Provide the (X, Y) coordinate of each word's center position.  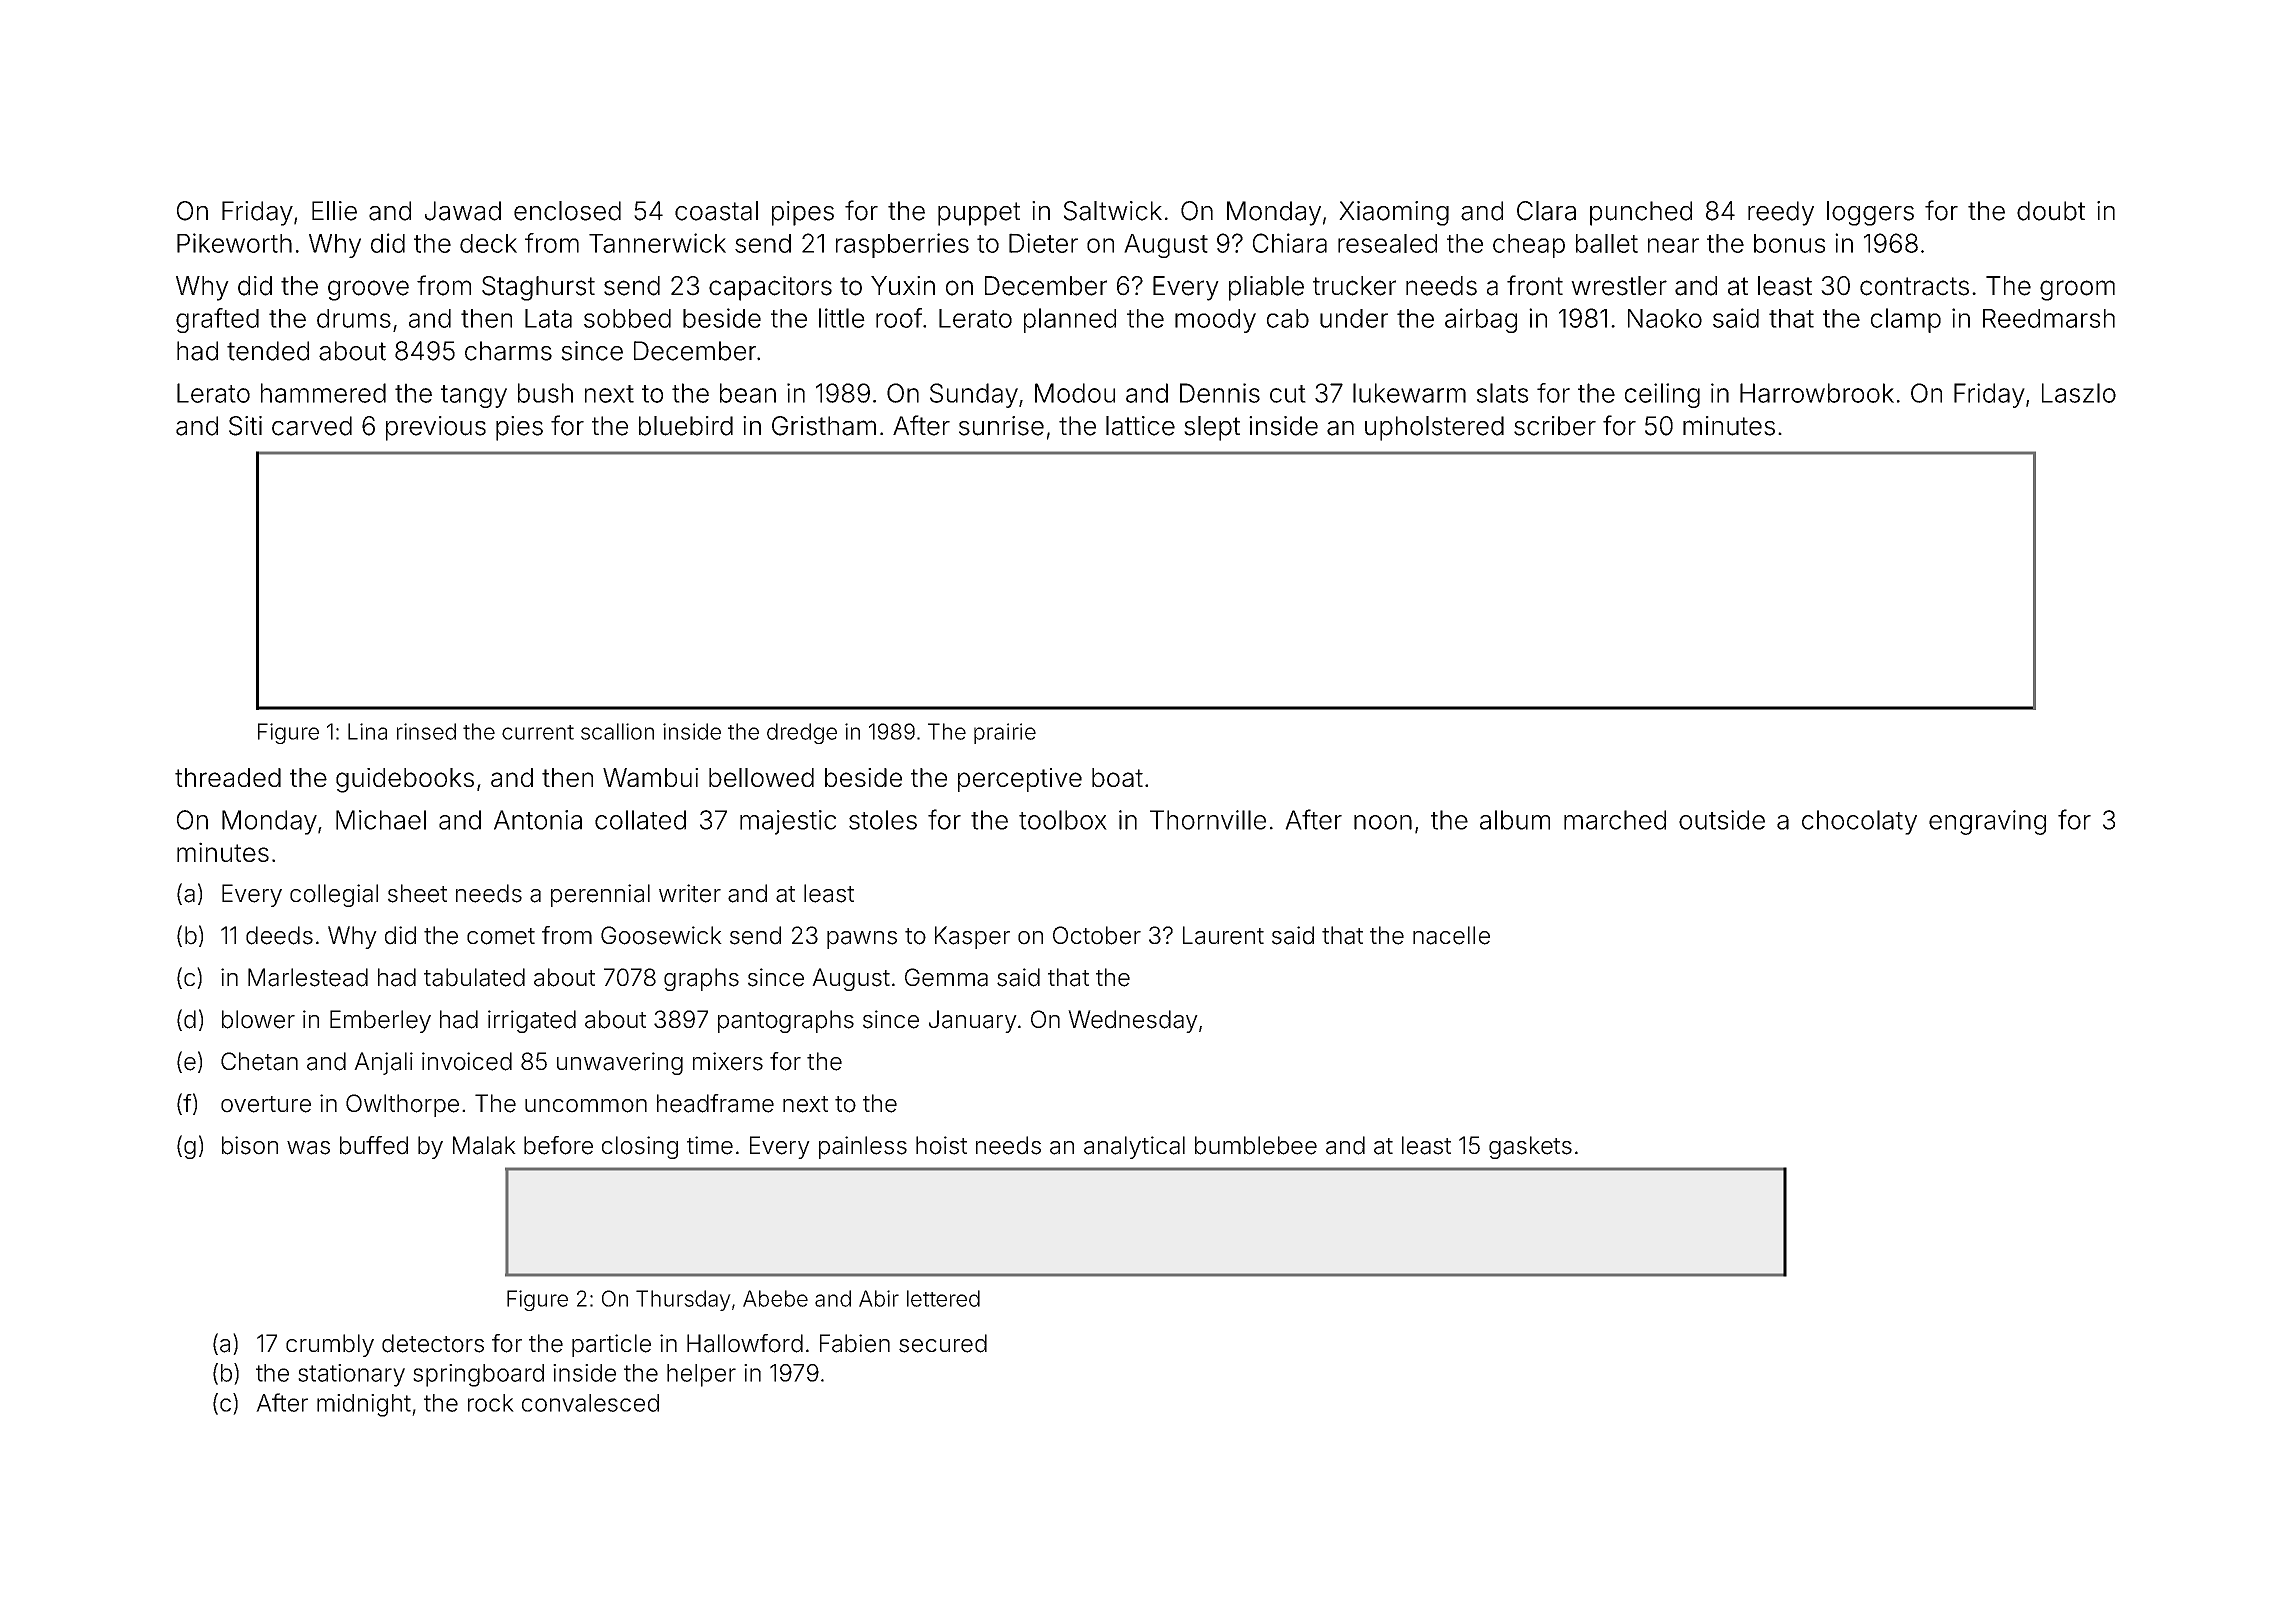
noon (1383, 822)
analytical (1134, 1147)
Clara (1546, 211)
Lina (367, 731)
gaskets (1530, 1147)
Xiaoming (1394, 213)
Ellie (334, 211)
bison (250, 1145)
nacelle (1451, 935)
